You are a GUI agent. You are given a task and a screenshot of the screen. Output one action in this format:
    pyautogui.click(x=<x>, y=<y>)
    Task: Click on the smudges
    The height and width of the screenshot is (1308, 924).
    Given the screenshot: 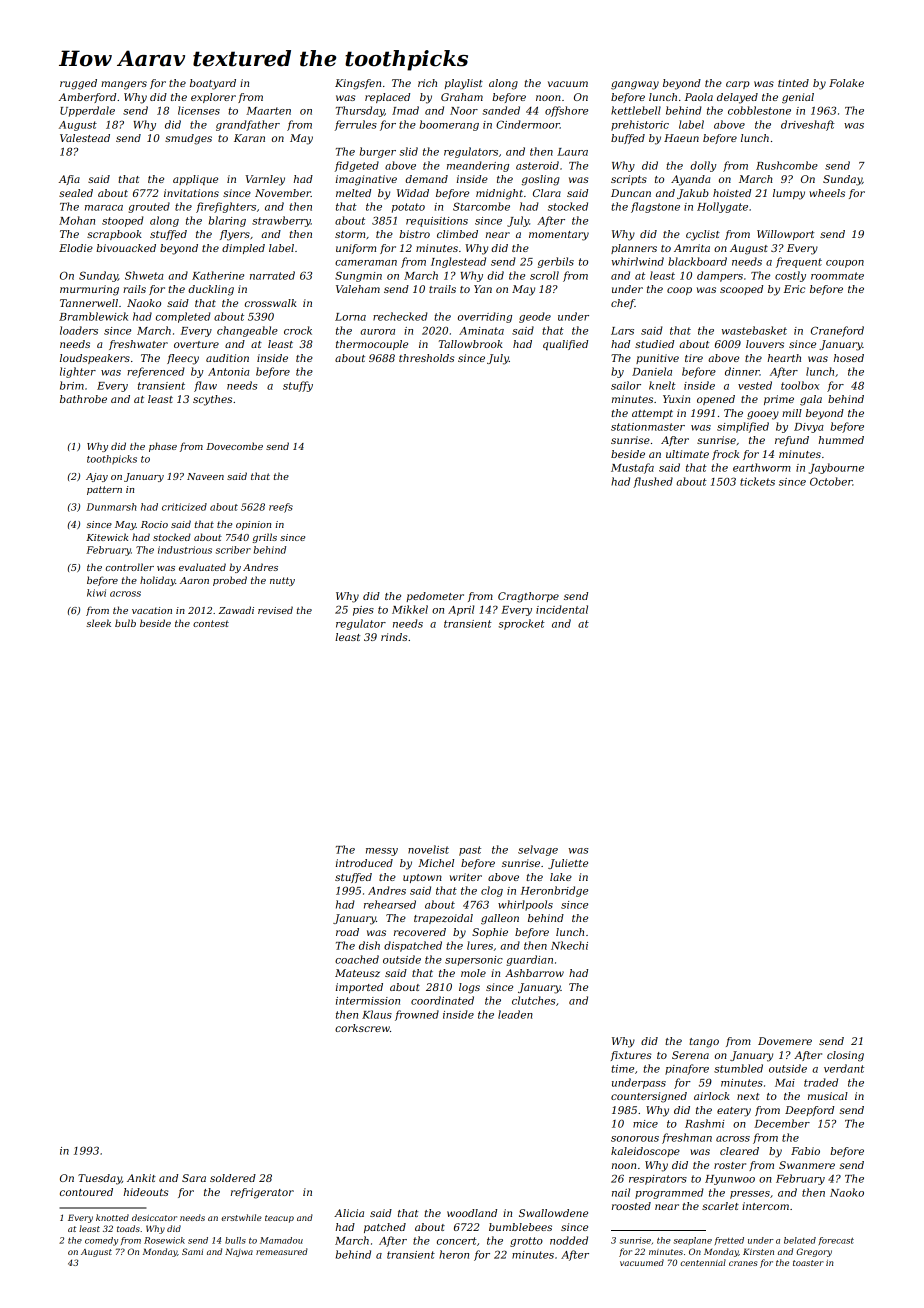 What is the action you would take?
    pyautogui.click(x=188, y=139)
